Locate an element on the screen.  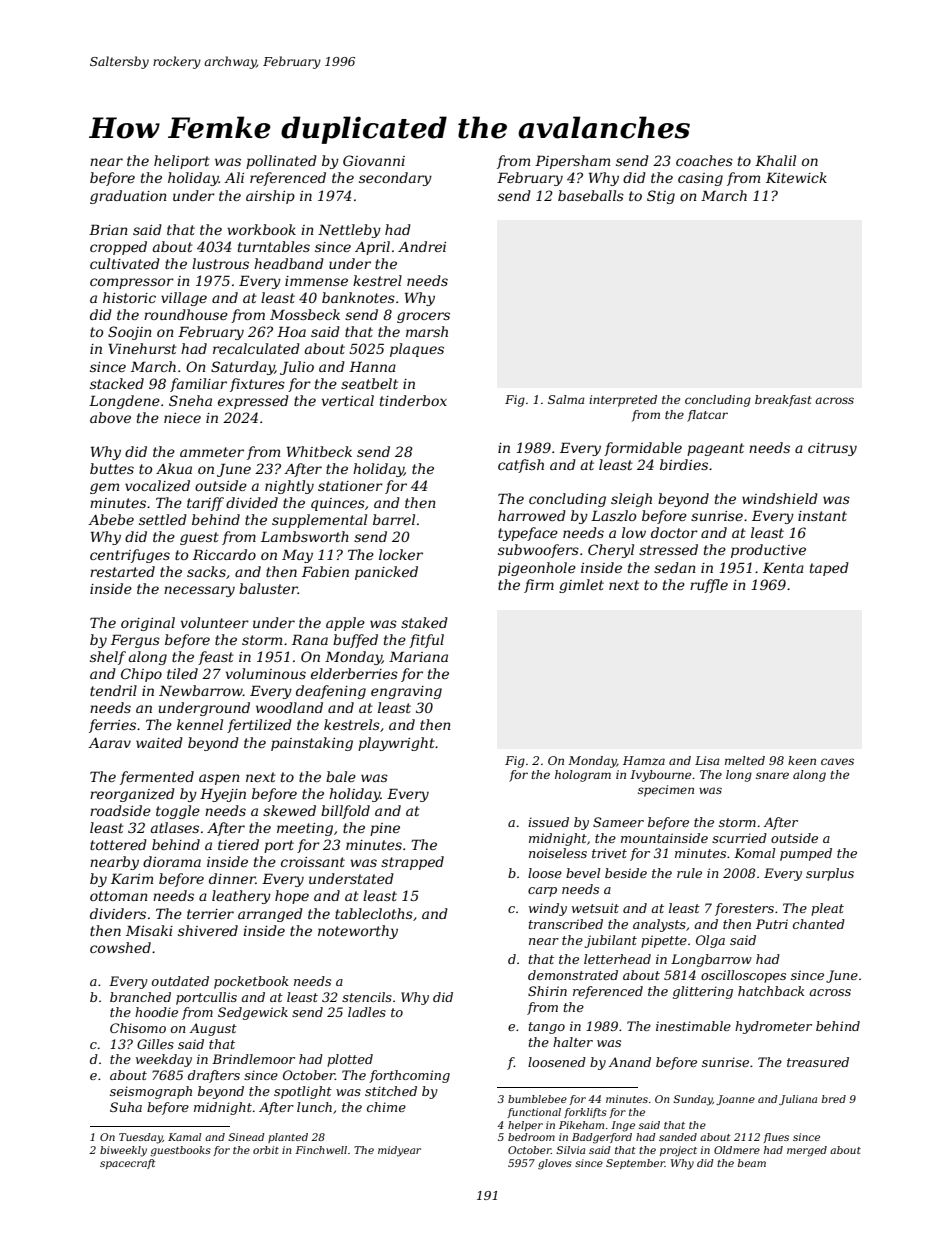
baseballs is located at coordinates (591, 195).
